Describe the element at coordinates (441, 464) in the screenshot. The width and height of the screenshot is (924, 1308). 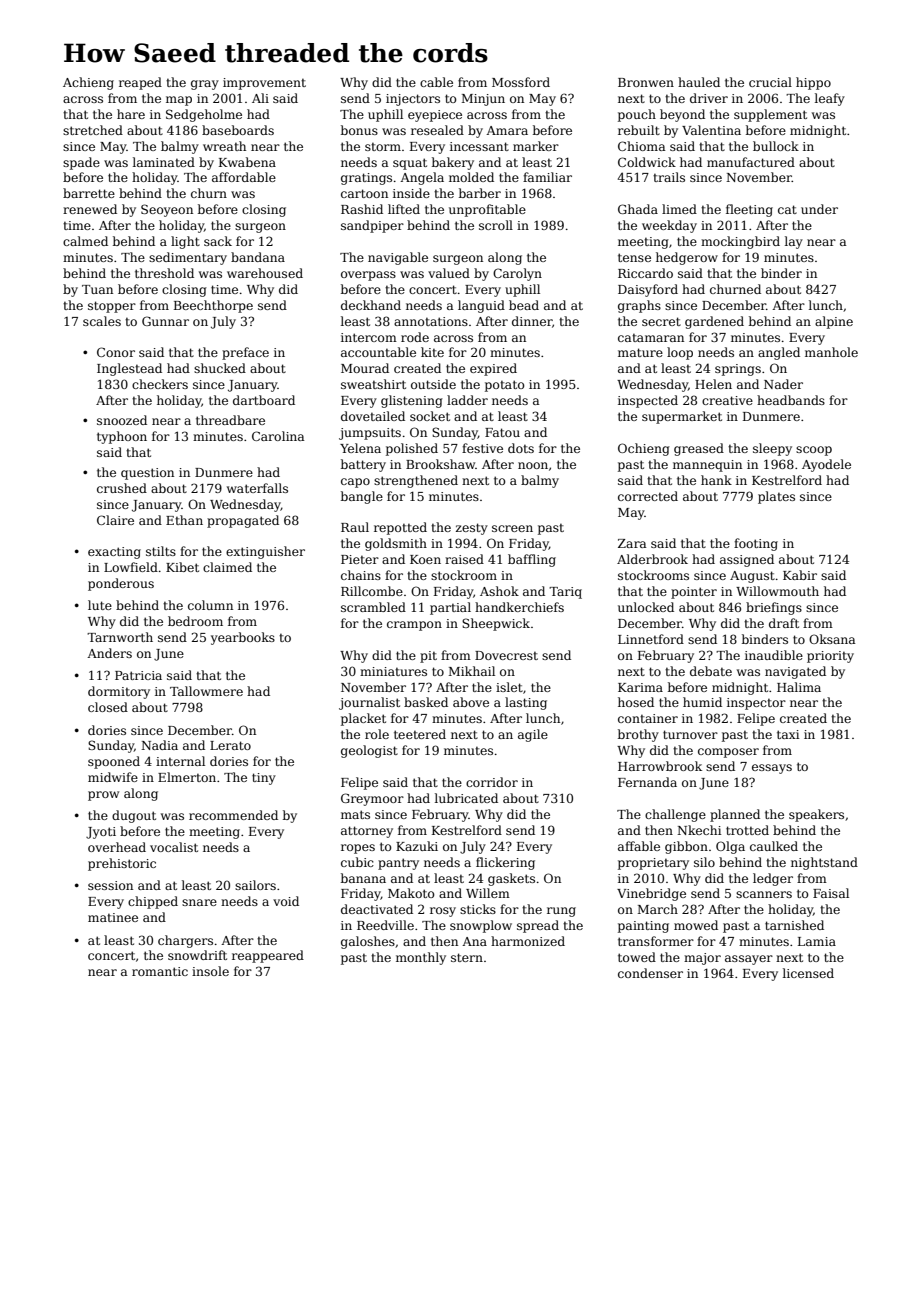
I see `Brookshaw` at that location.
